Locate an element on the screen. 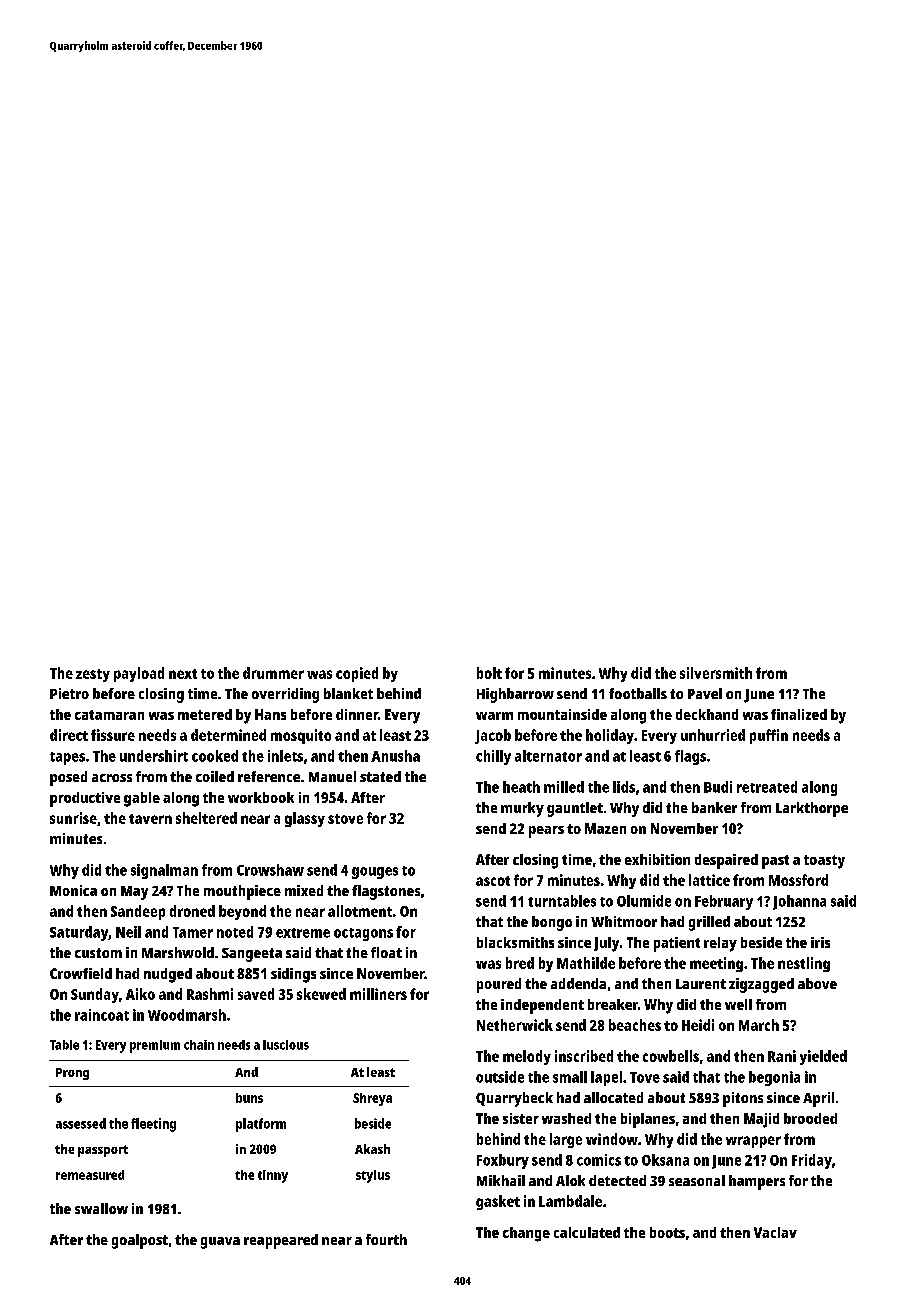 The image size is (908, 1316). assessed is located at coordinates (81, 1123).
